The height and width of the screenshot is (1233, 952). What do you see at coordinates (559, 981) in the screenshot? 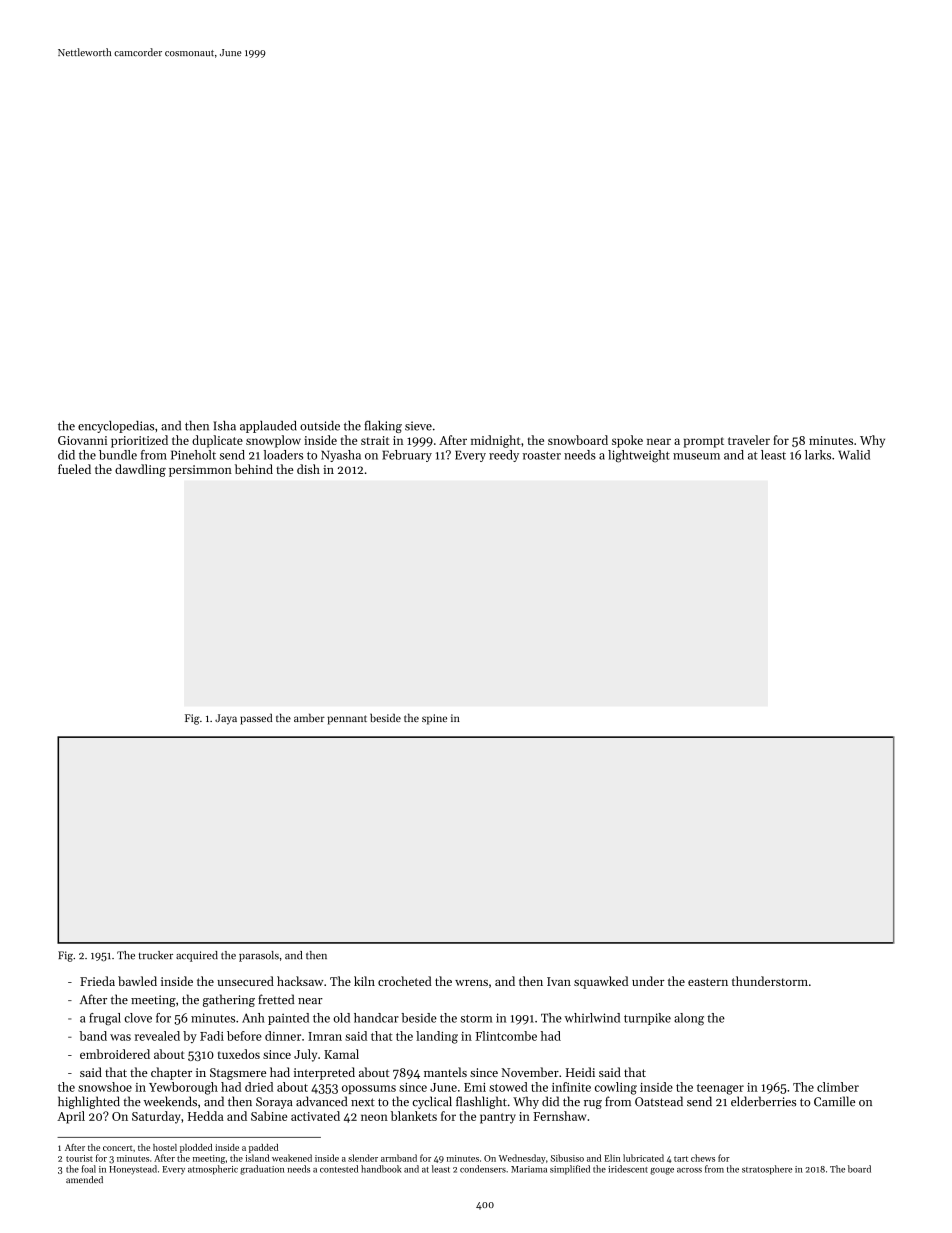
I see `Ivan` at bounding box center [559, 981].
